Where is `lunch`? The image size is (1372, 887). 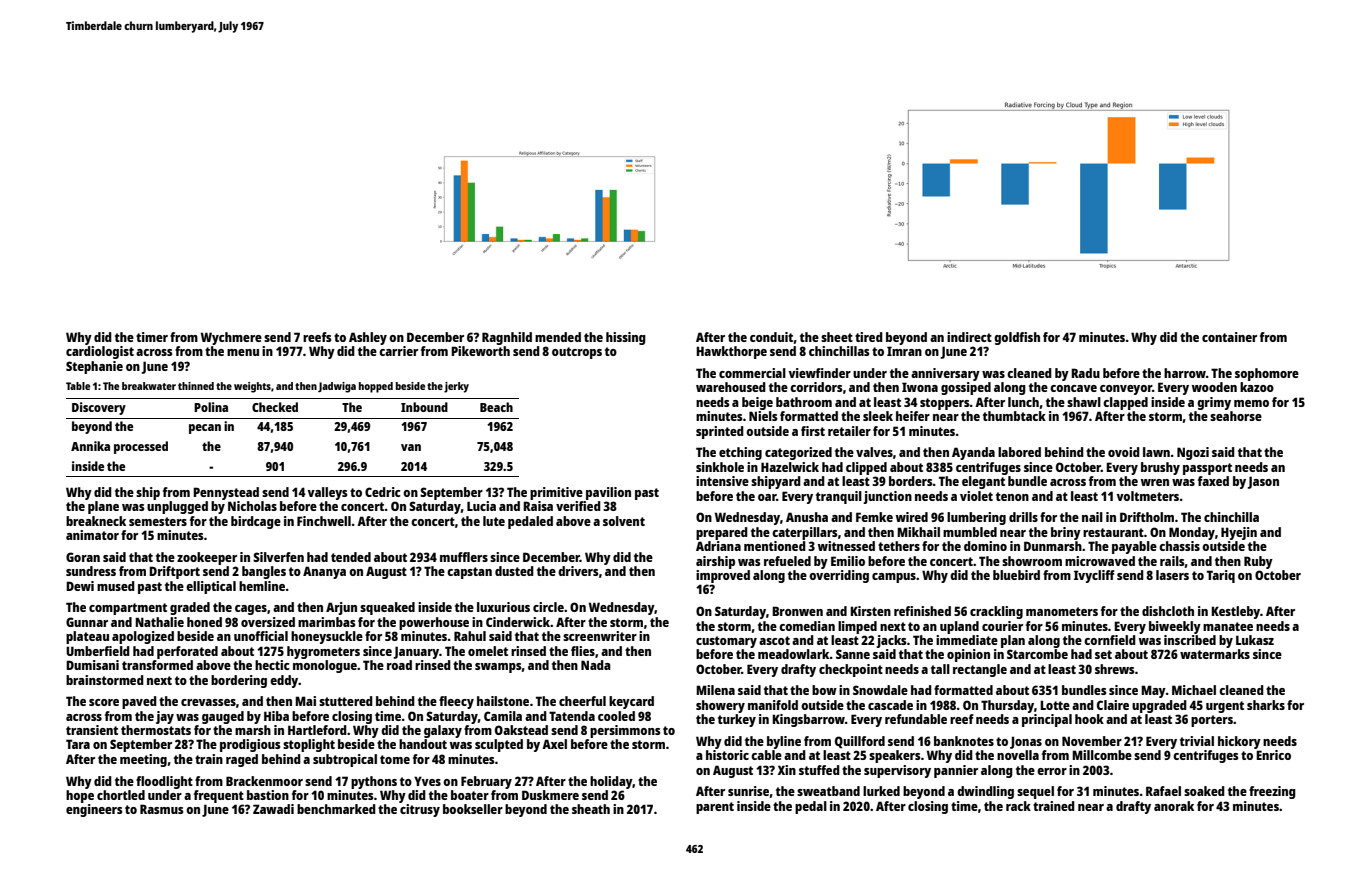 lunch is located at coordinates (1023, 402).
